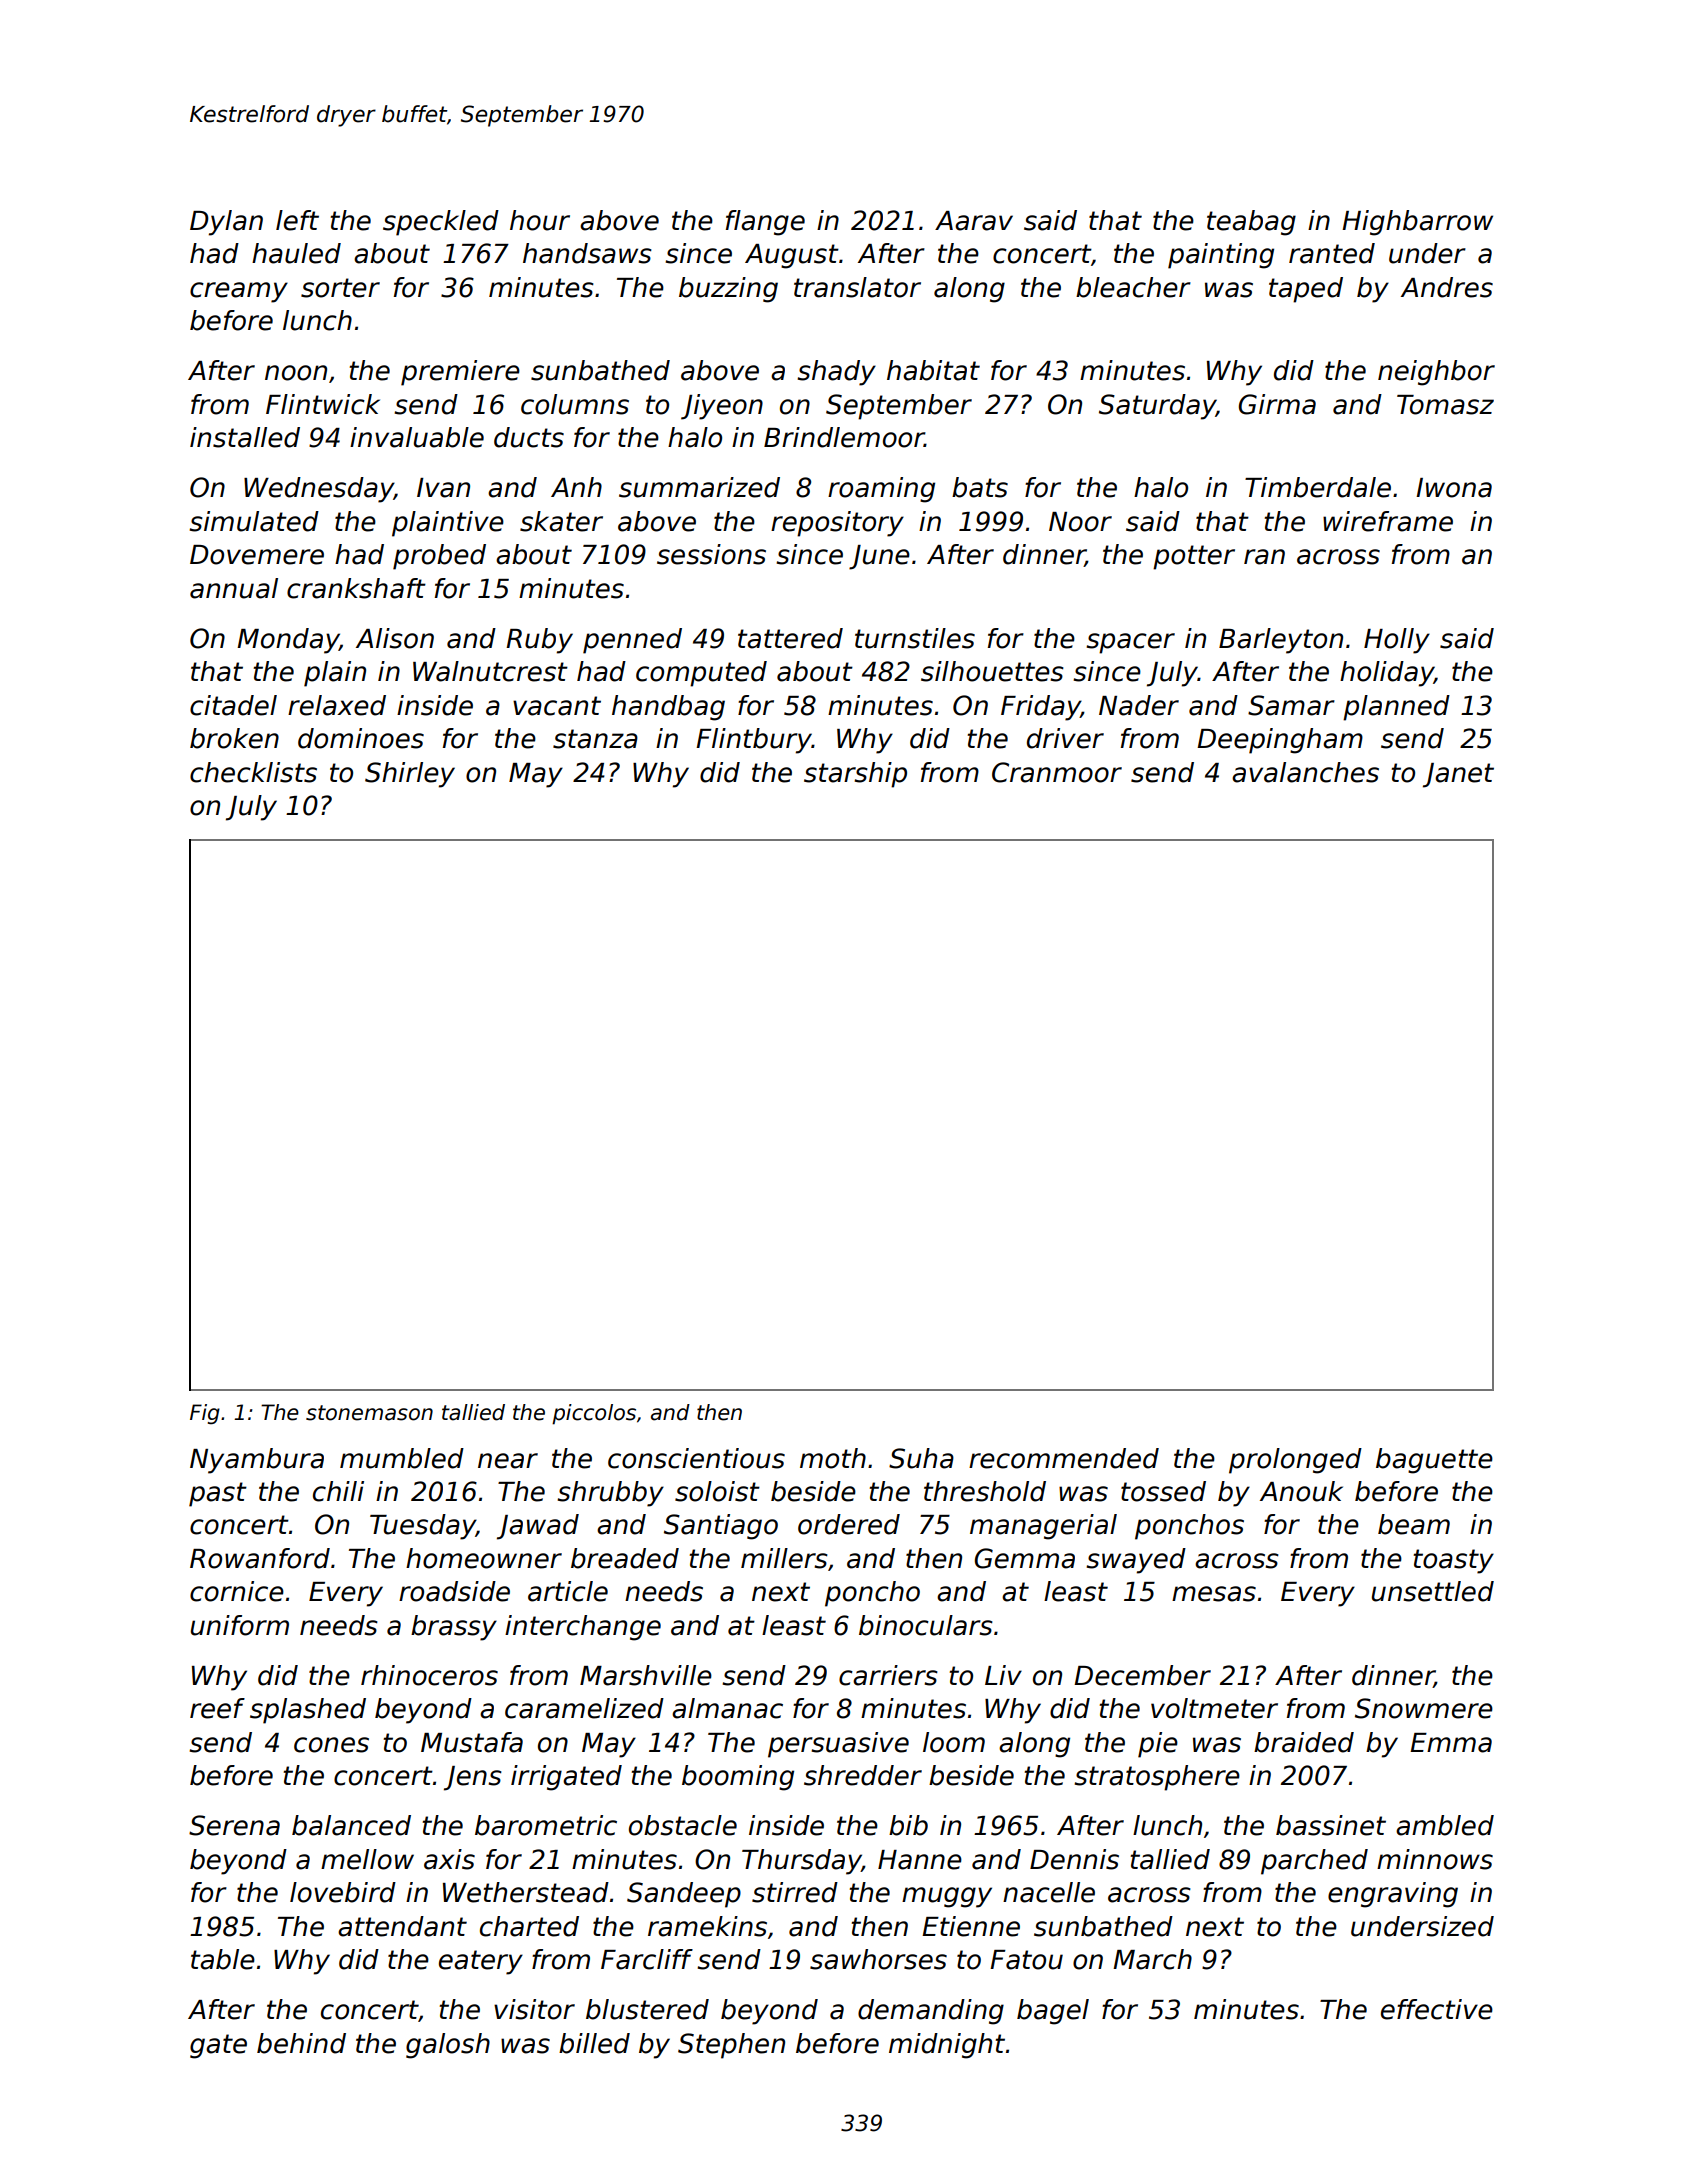  I want to click on Girma, so click(1277, 404).
